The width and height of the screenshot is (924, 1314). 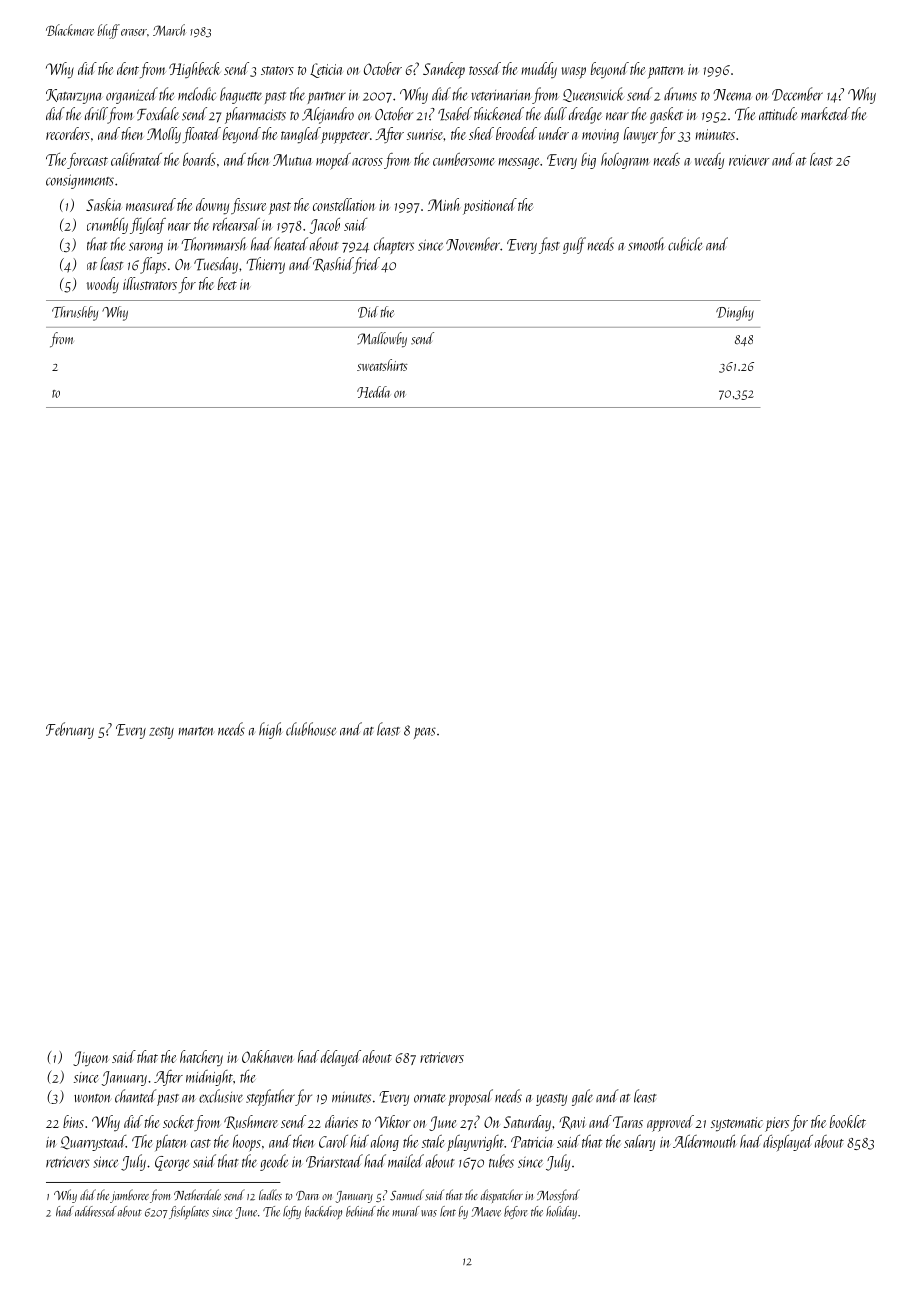 What do you see at coordinates (367, 162) in the screenshot?
I see `across` at bounding box center [367, 162].
